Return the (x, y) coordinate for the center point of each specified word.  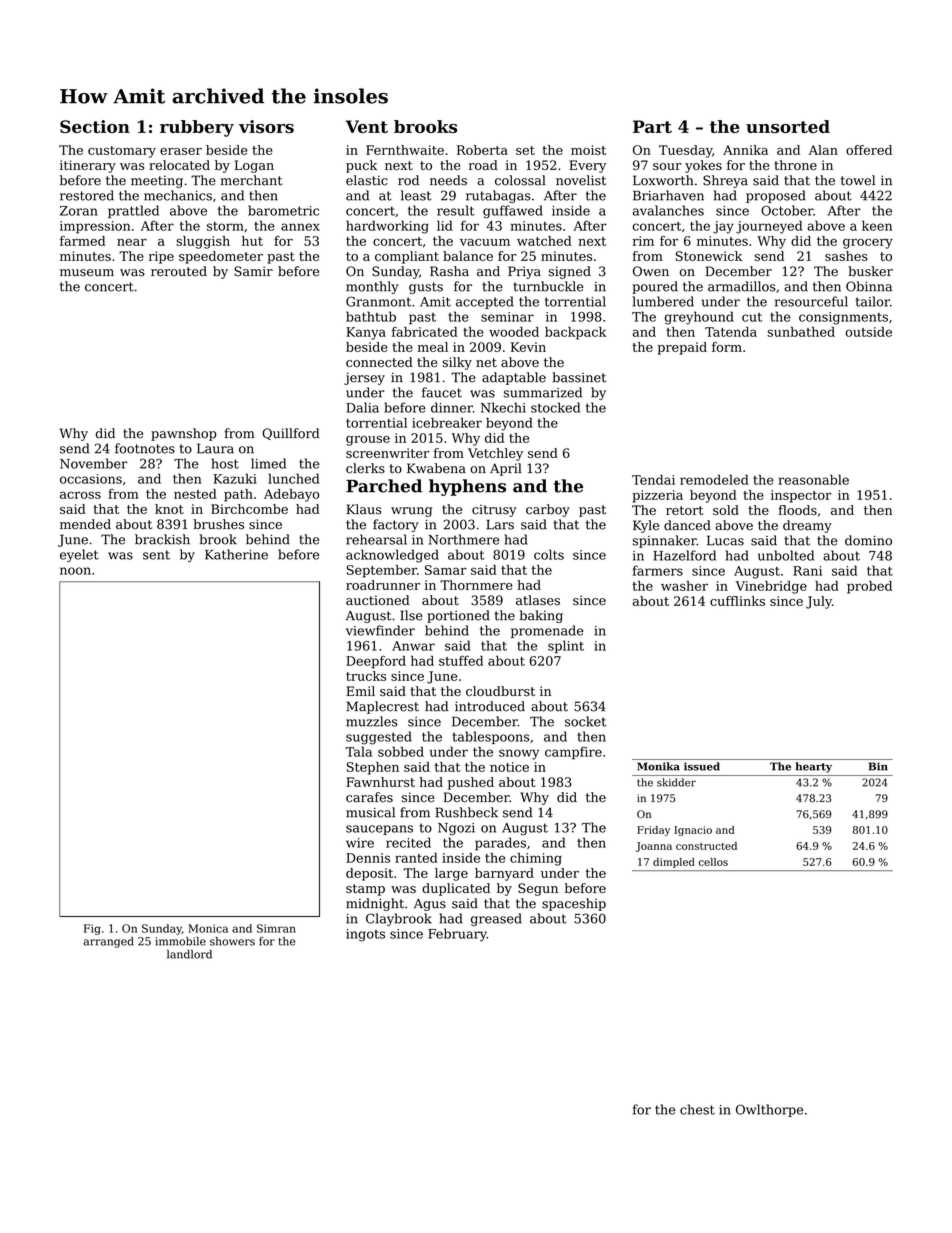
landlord (189, 954)
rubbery (197, 128)
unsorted (788, 126)
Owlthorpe (769, 1110)
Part (652, 126)
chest (697, 1109)
